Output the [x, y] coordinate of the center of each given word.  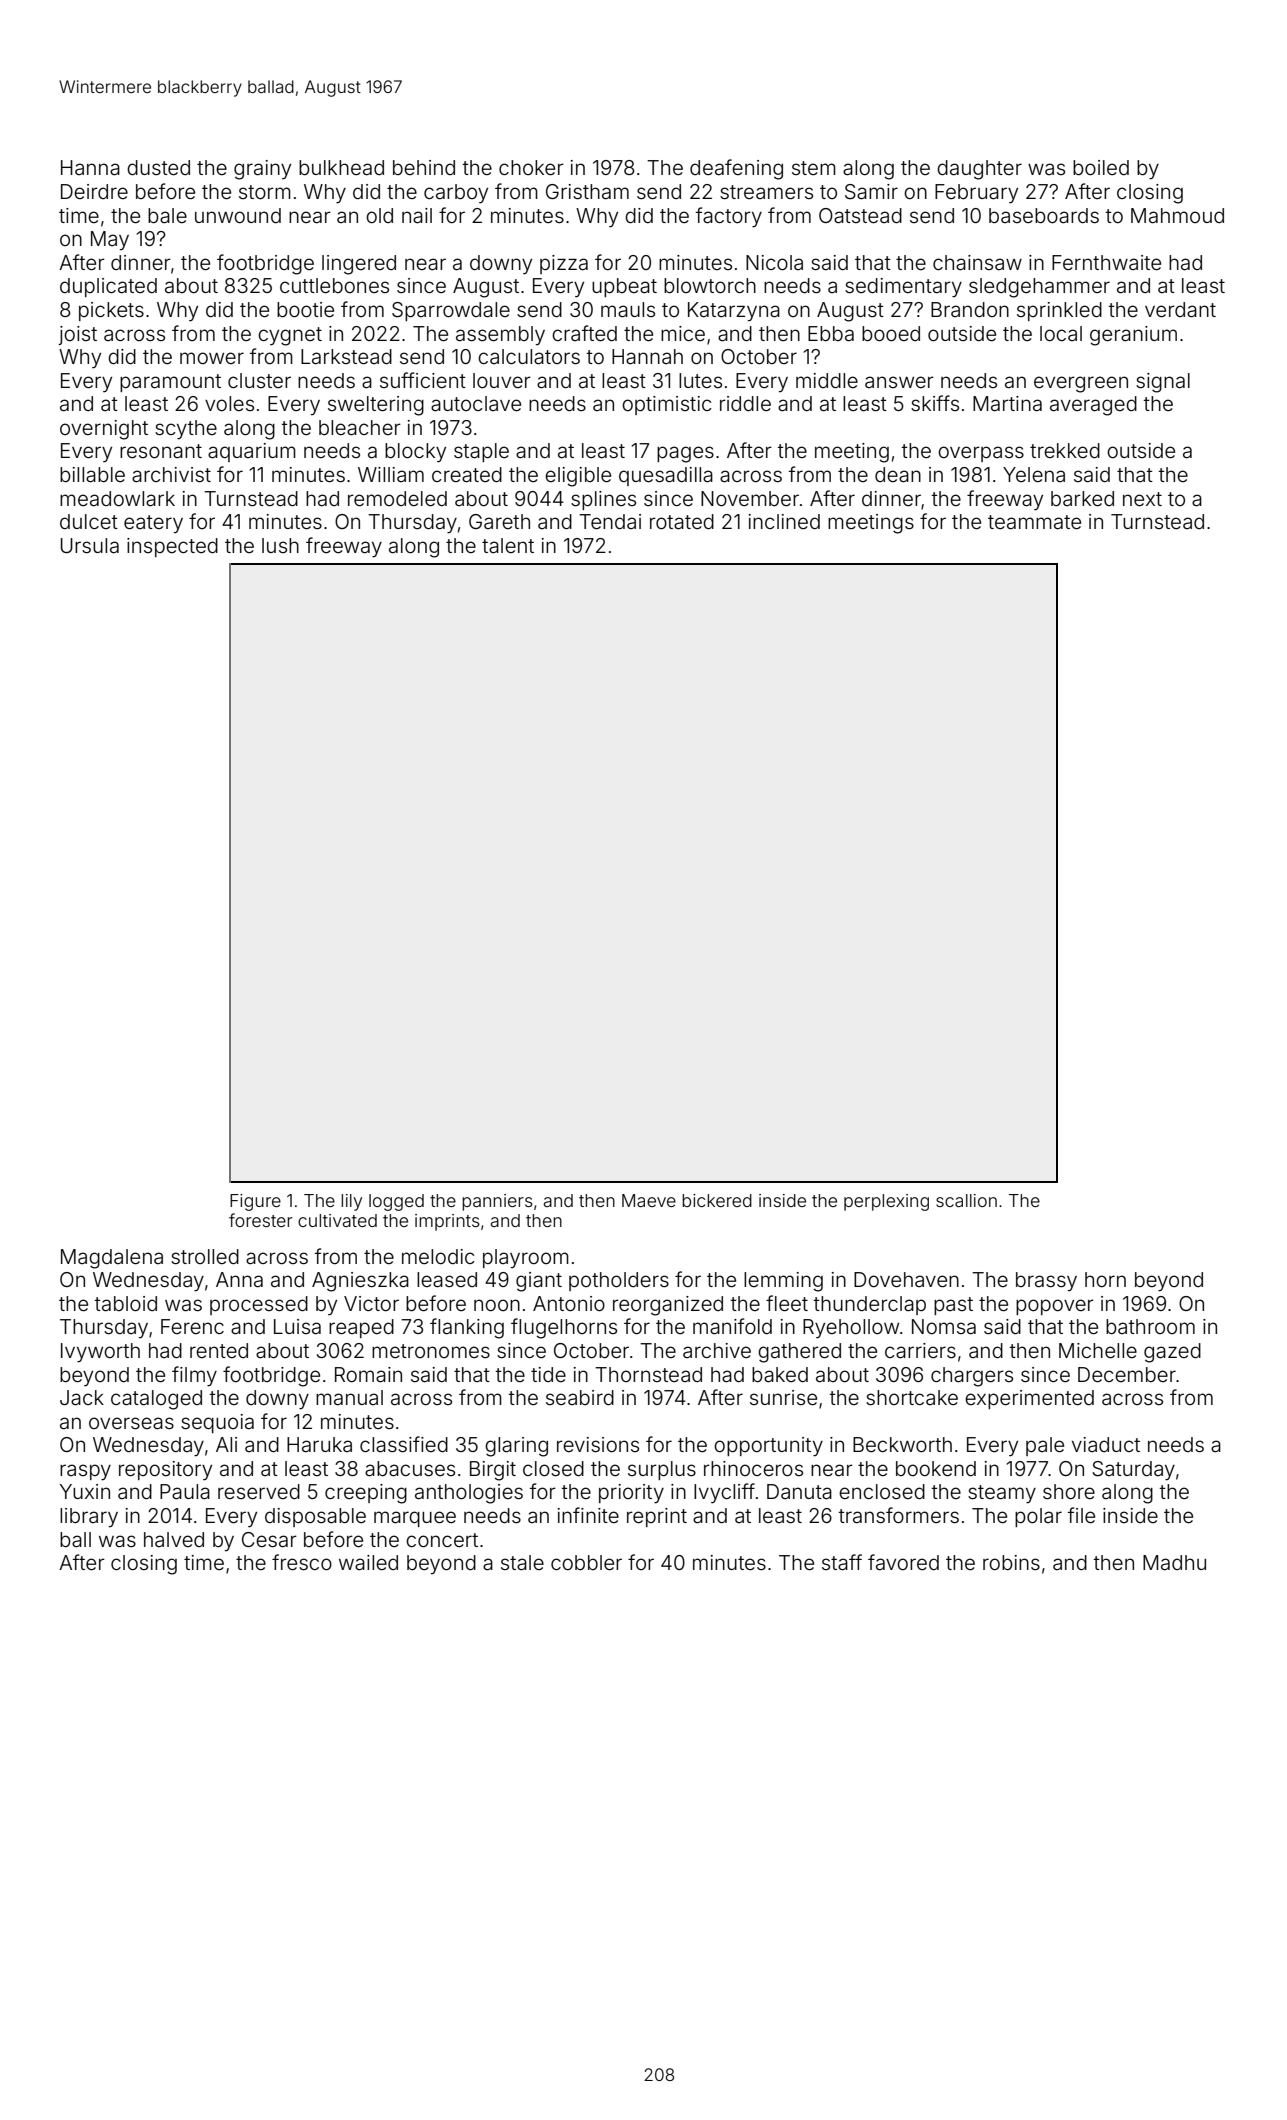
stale [522, 1562]
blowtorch [710, 285]
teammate [1034, 522]
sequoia [217, 1423]
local [1061, 333]
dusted [158, 167]
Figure [255, 1202]
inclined [784, 521]
